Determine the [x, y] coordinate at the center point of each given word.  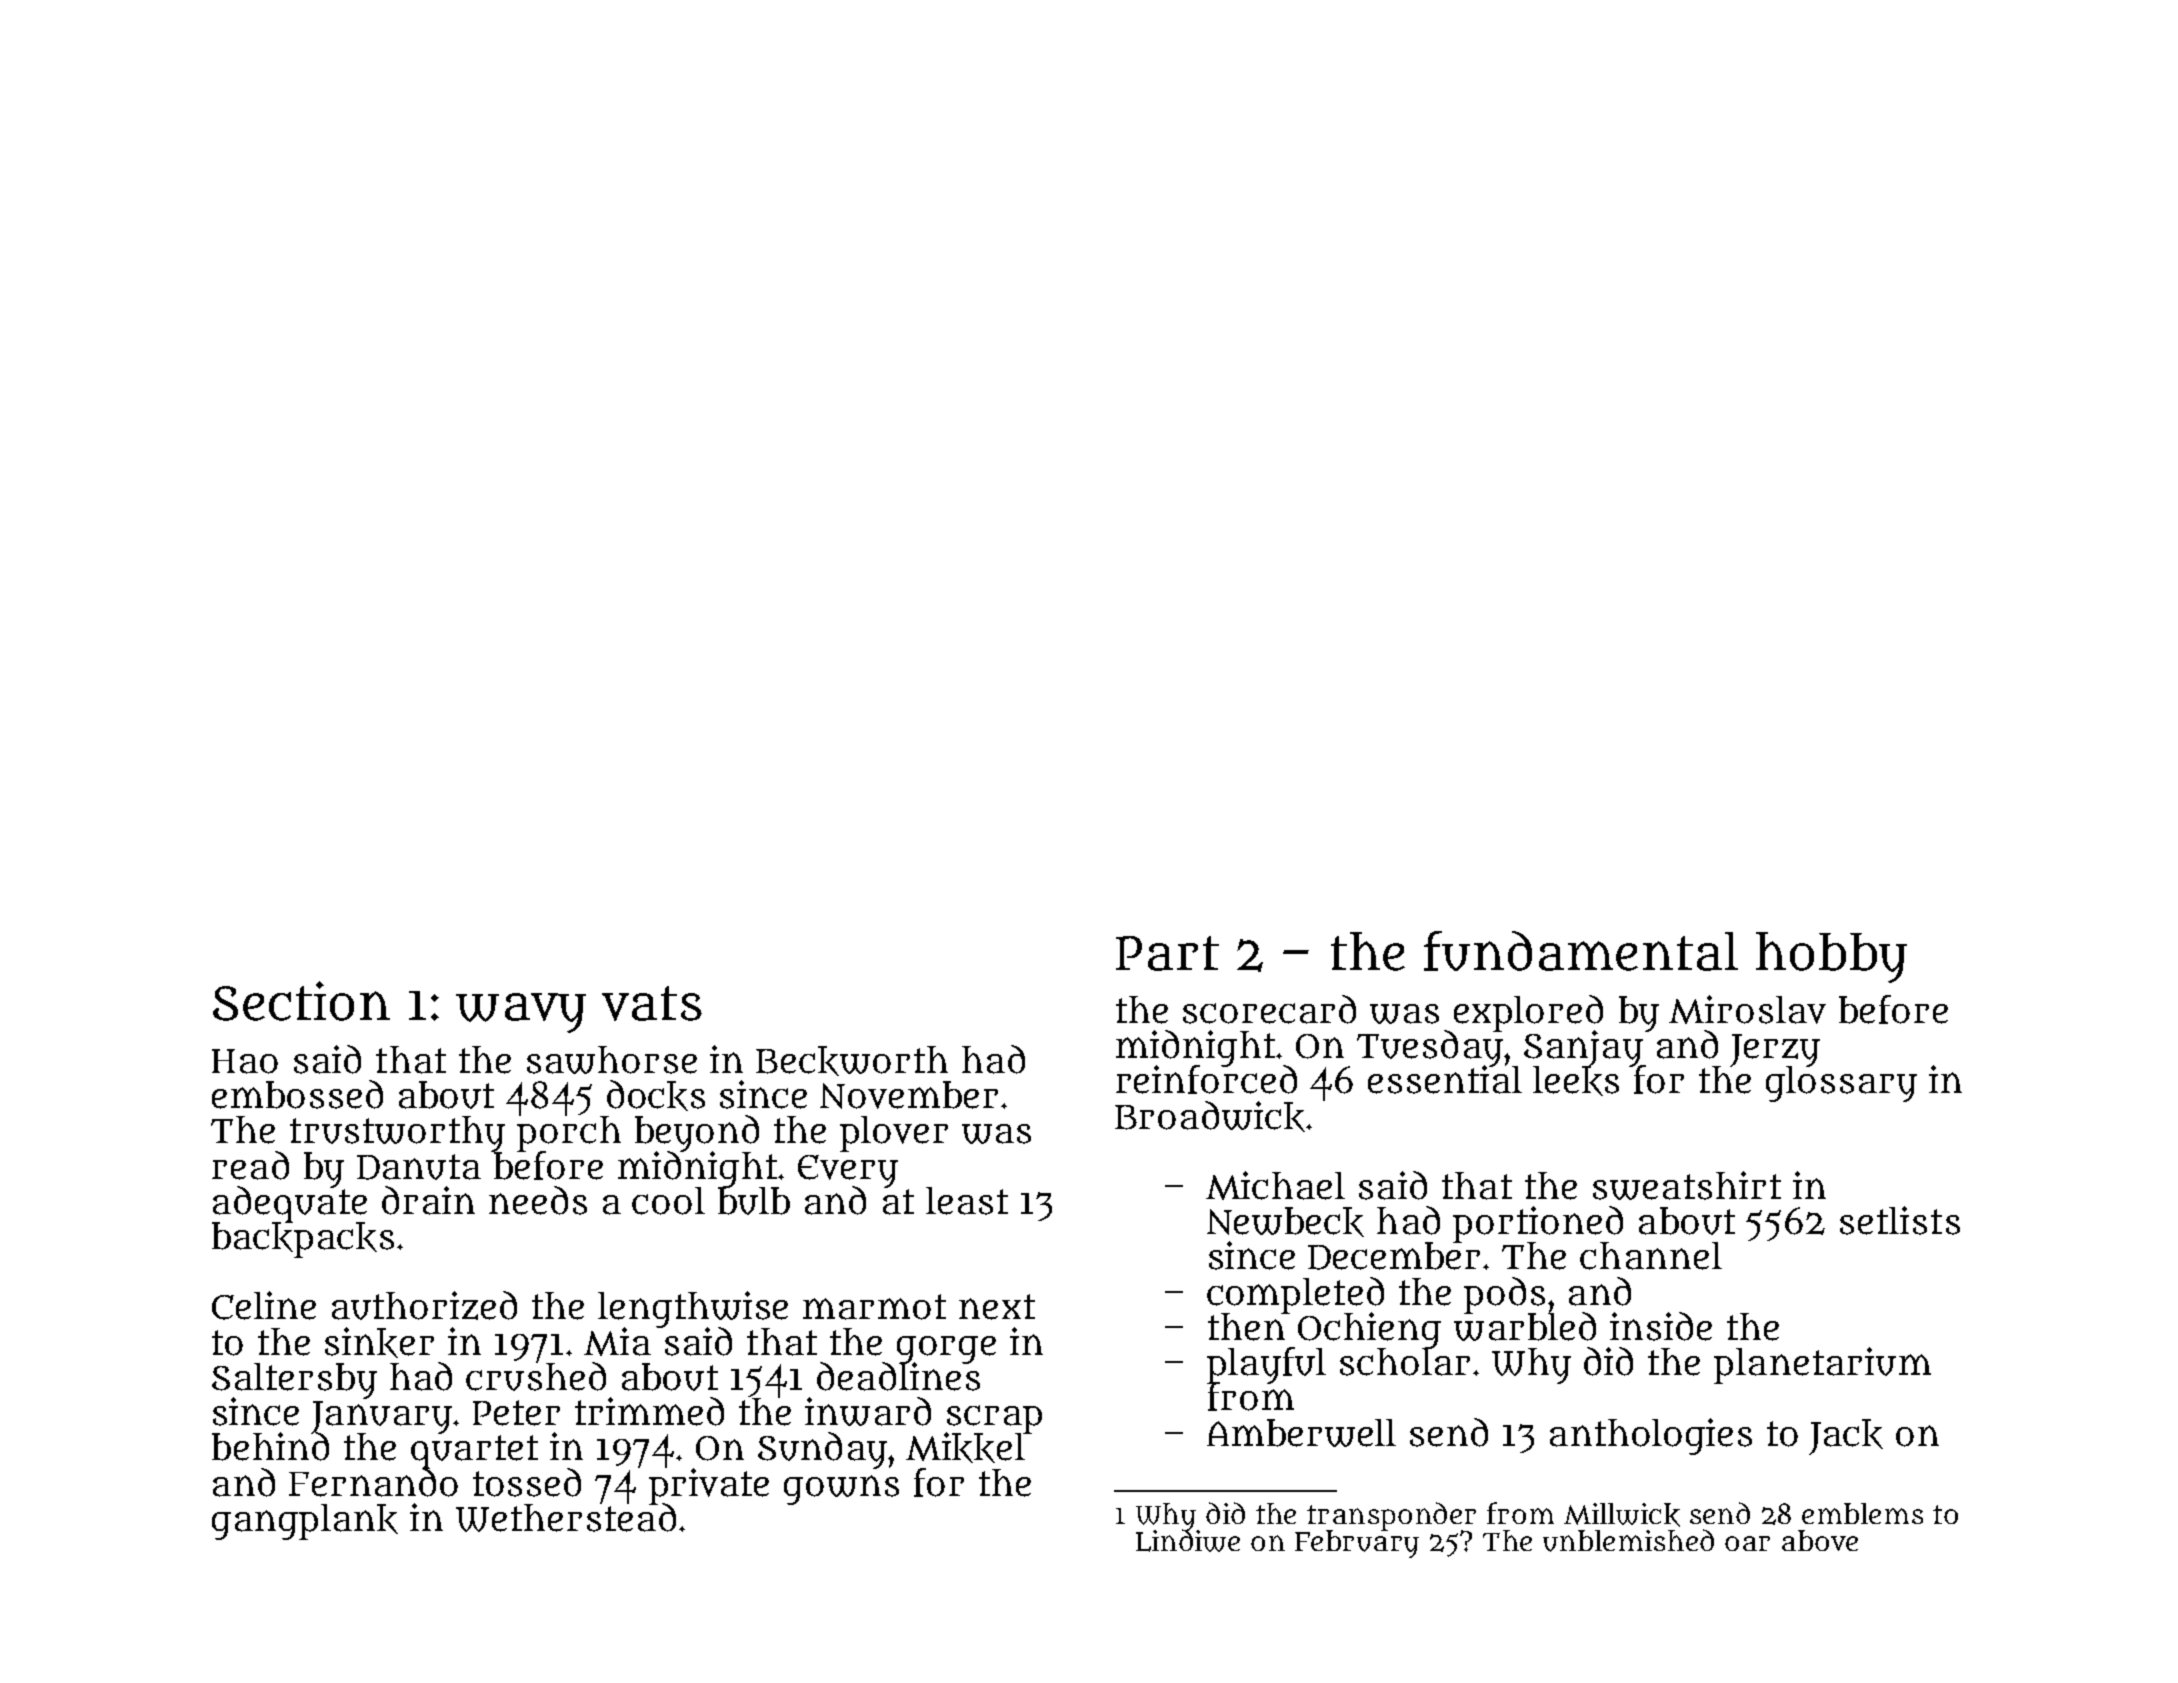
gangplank [305, 1522]
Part [1167, 953]
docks [656, 1095]
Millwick [1622, 1515]
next [997, 1307]
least [967, 1201]
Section [301, 1001]
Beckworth [852, 1061]
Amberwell [1301, 1433]
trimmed [649, 1411]
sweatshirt [1687, 1185]
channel [1651, 1256]
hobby [1831, 957]
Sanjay [1584, 1048]
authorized [424, 1305]
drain [428, 1200]
